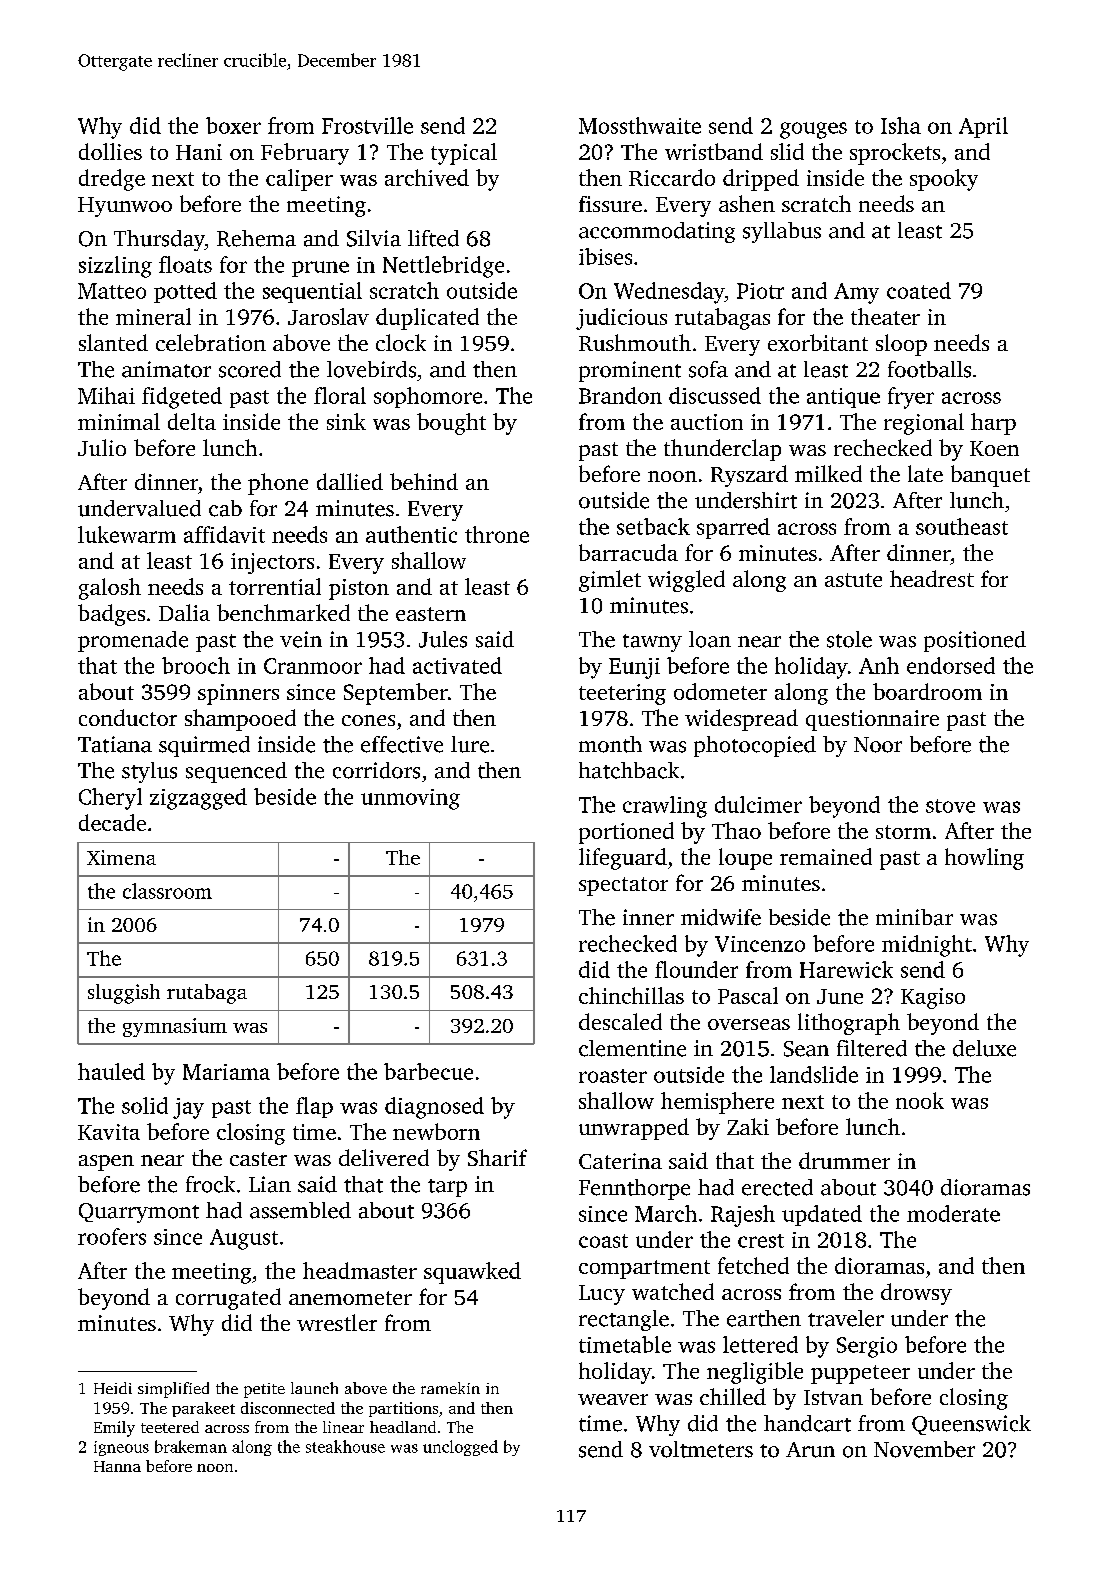 This document has height=1572, width=1112. I want to click on tarp, so click(447, 1188).
